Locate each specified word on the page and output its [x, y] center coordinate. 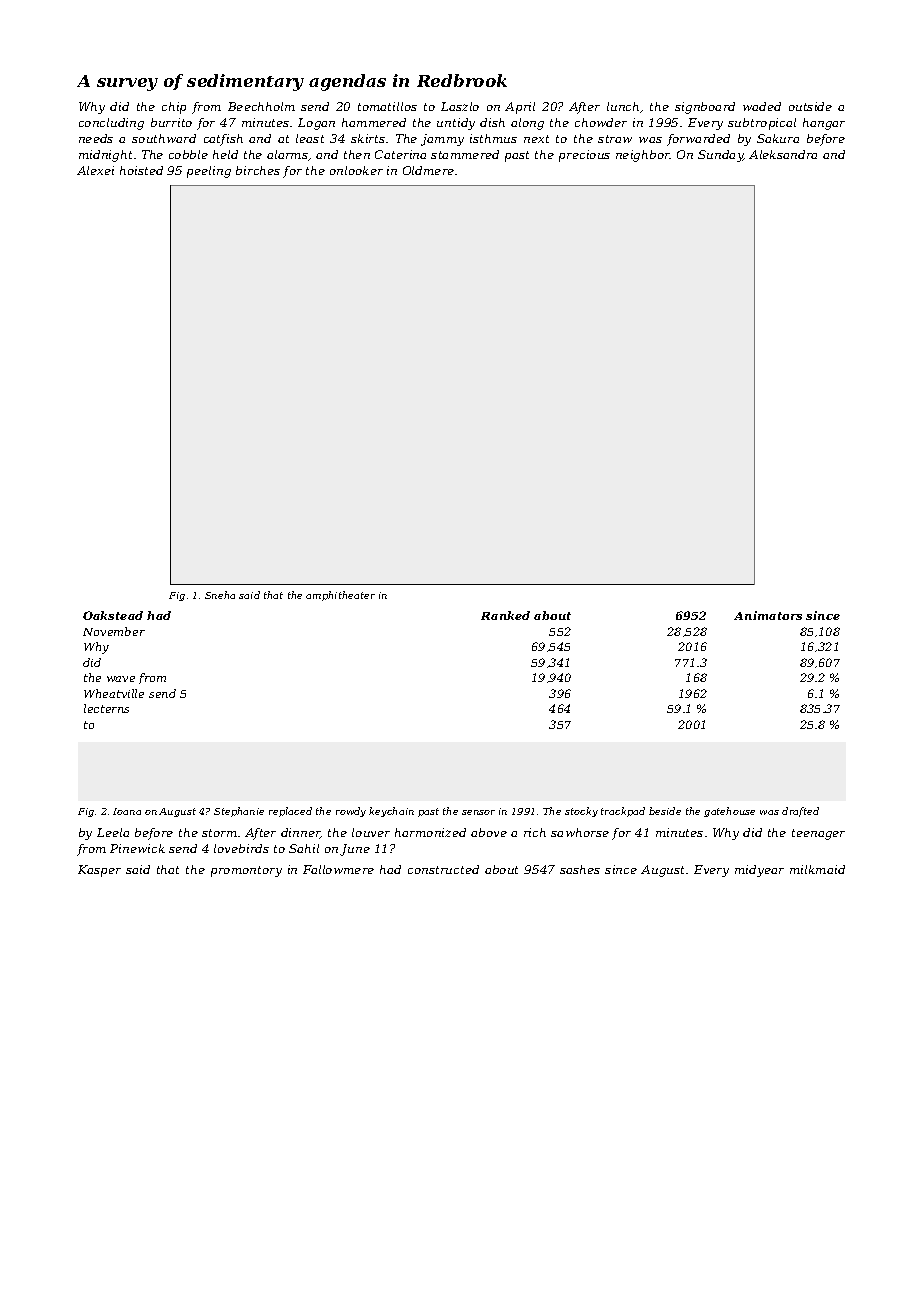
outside [810, 106]
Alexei [95, 170]
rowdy [351, 812]
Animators [768, 615]
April [520, 108]
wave [121, 679]
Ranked [505, 615]
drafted [800, 812]
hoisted [141, 170]
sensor [478, 812]
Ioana [127, 811]
